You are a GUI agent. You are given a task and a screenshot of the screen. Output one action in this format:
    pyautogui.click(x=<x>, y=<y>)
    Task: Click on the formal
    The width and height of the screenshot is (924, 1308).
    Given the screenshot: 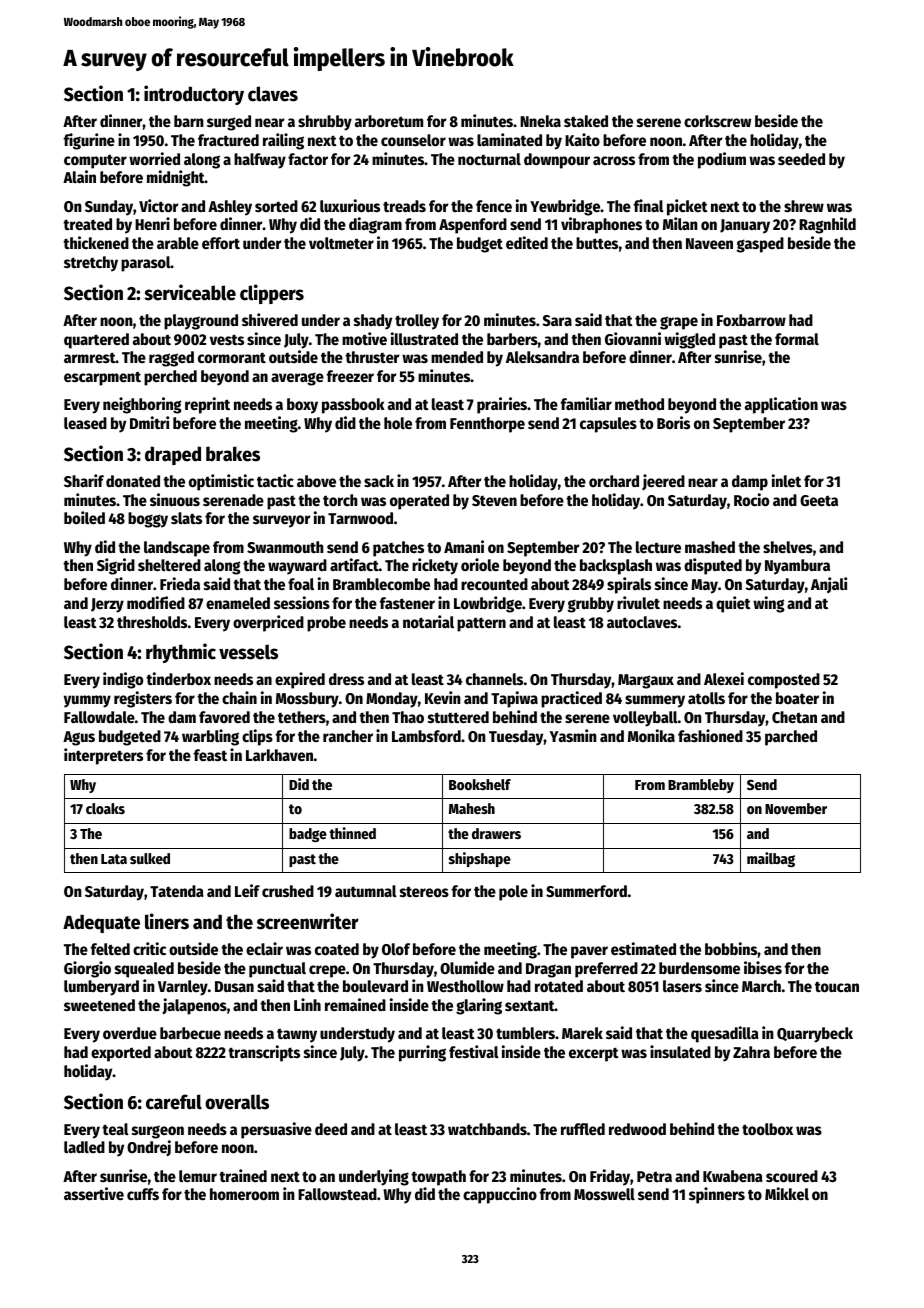 What is the action you would take?
    pyautogui.click(x=797, y=339)
